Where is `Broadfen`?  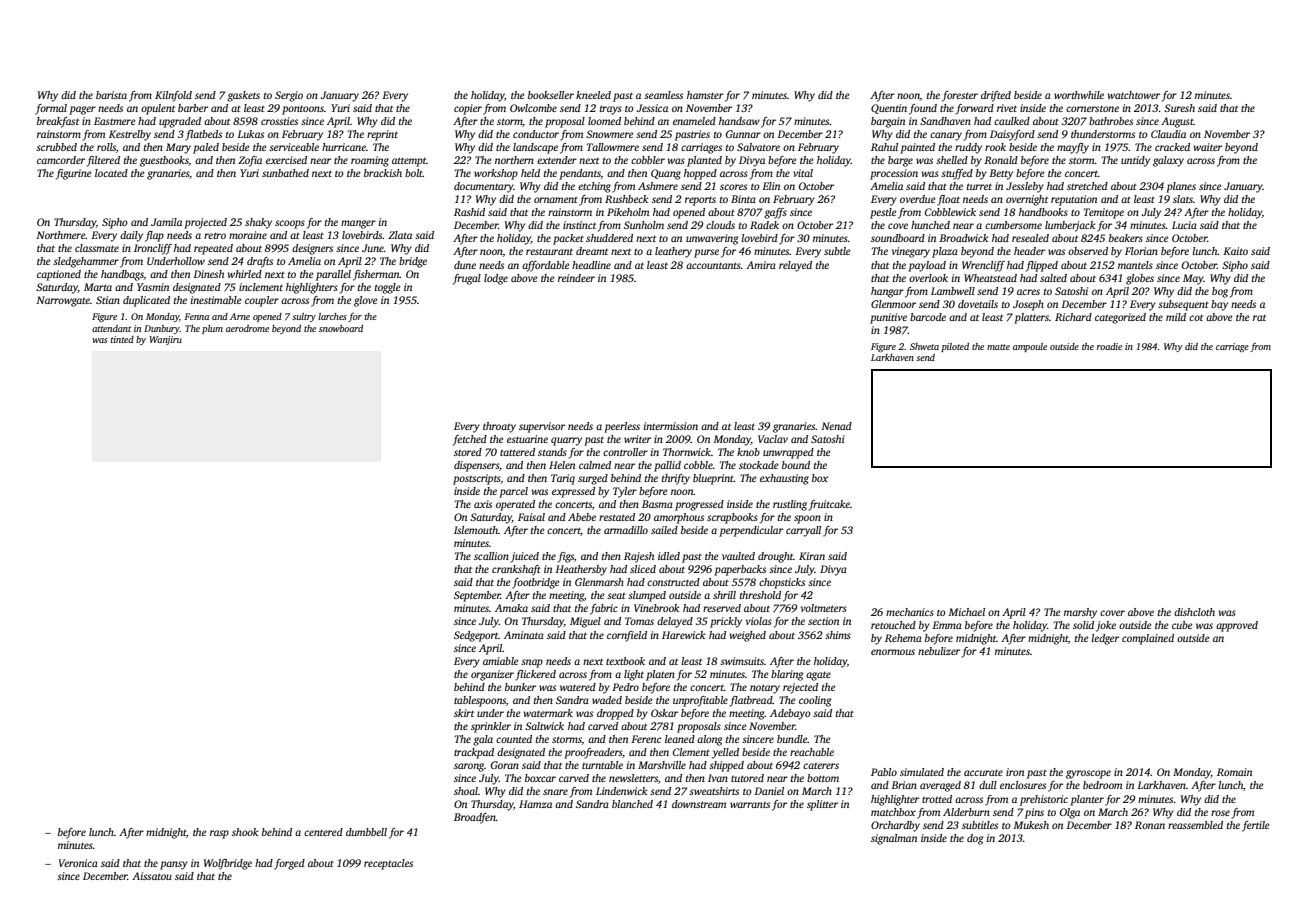
Broadfen is located at coordinates (475, 818).
